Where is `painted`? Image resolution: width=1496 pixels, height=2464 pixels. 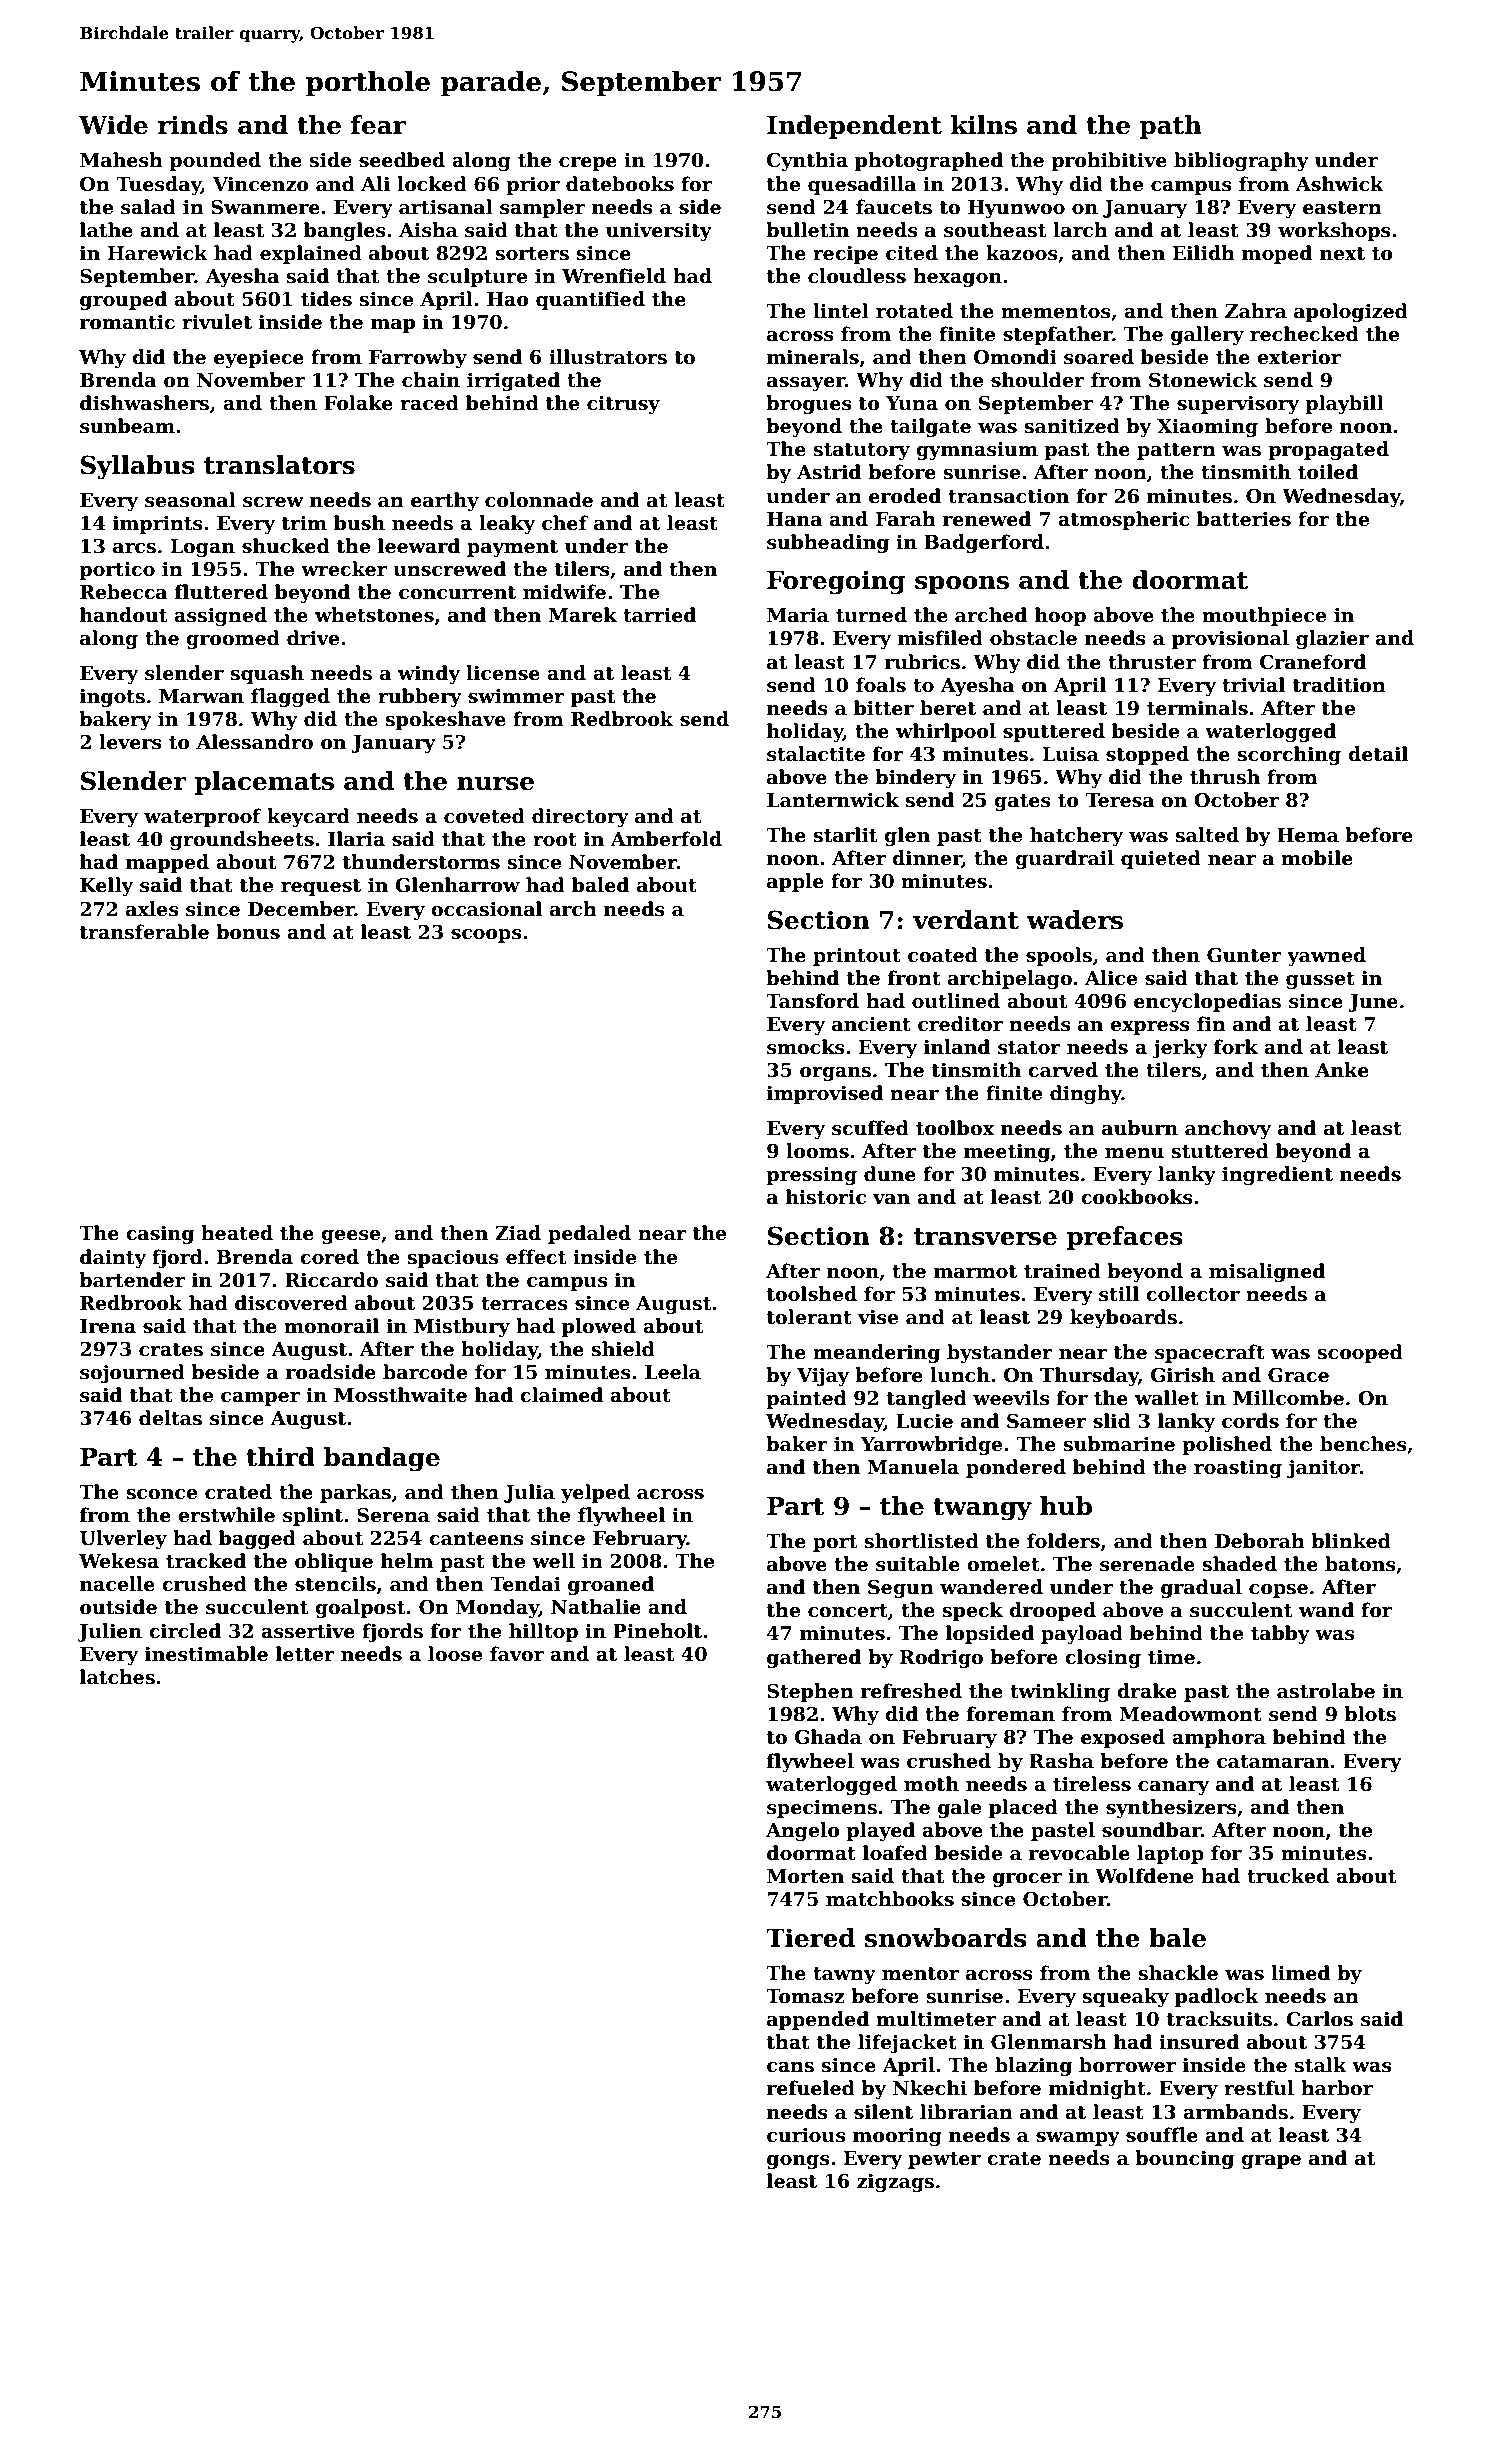 painted is located at coordinates (806, 1399).
